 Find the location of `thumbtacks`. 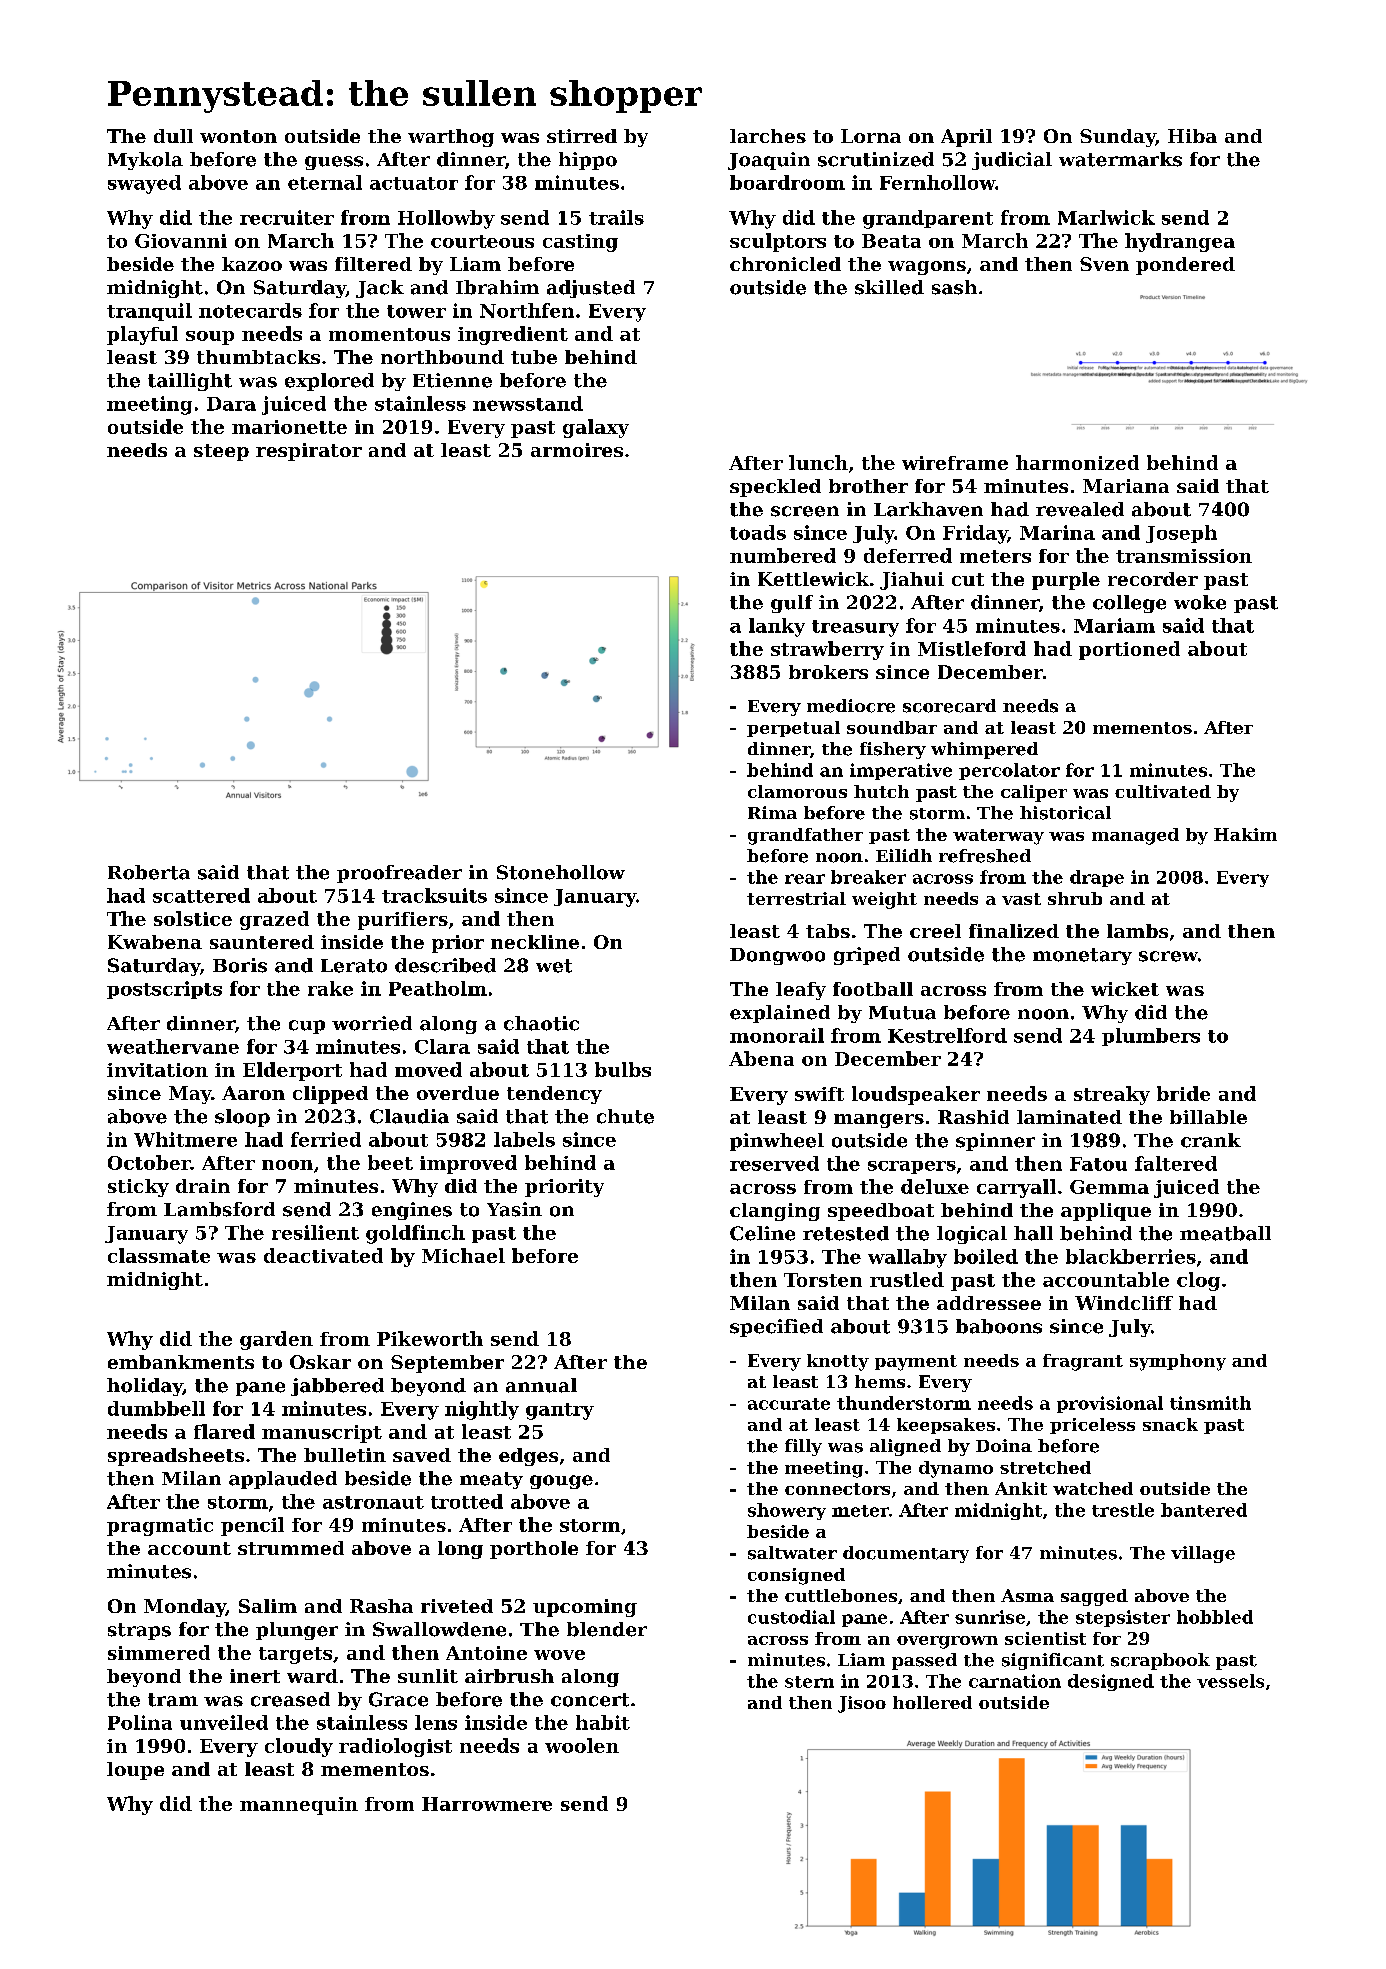

thumbtacks is located at coordinates (258, 357).
